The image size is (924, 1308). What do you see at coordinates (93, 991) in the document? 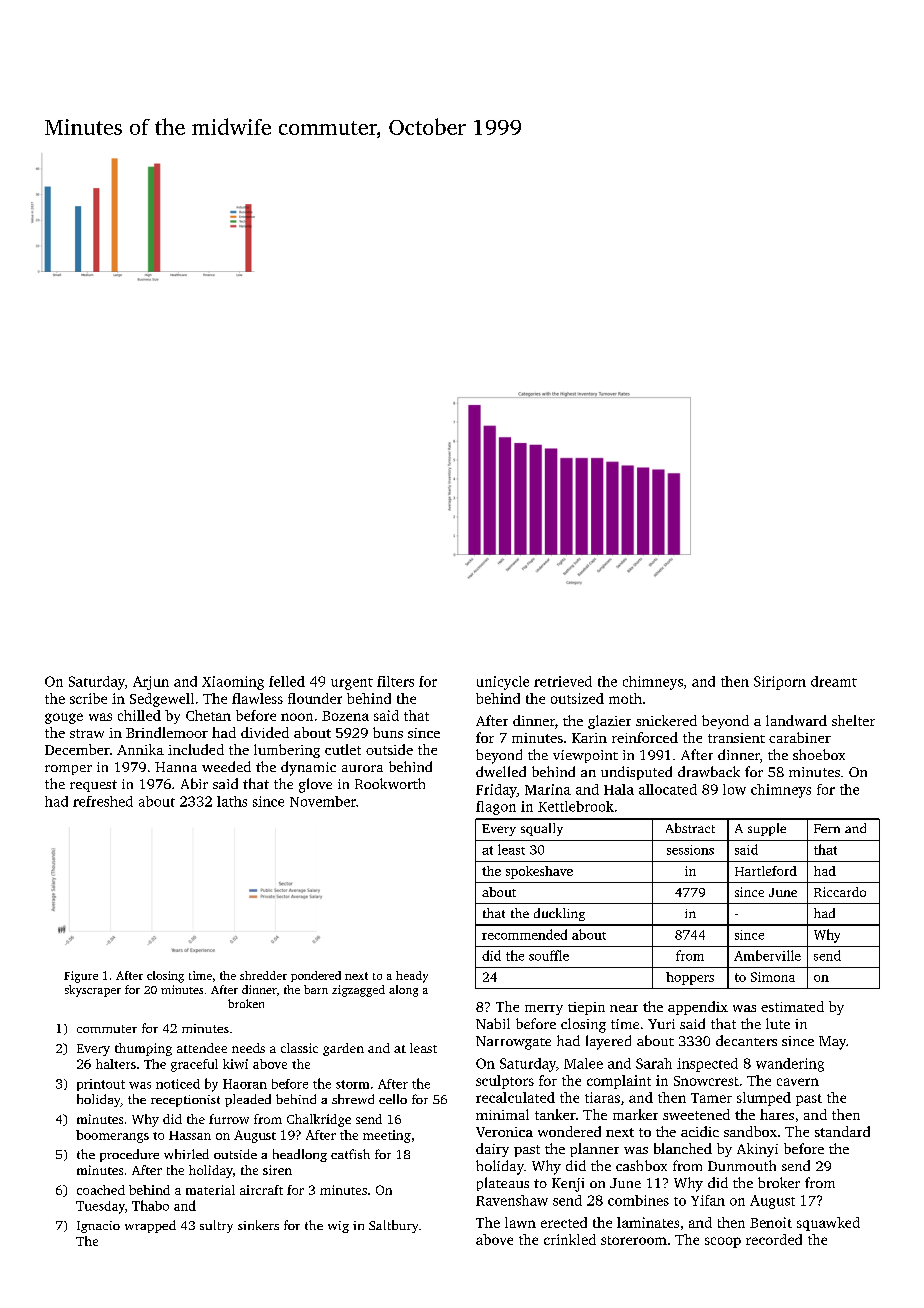
I see `skyscraper` at bounding box center [93, 991].
